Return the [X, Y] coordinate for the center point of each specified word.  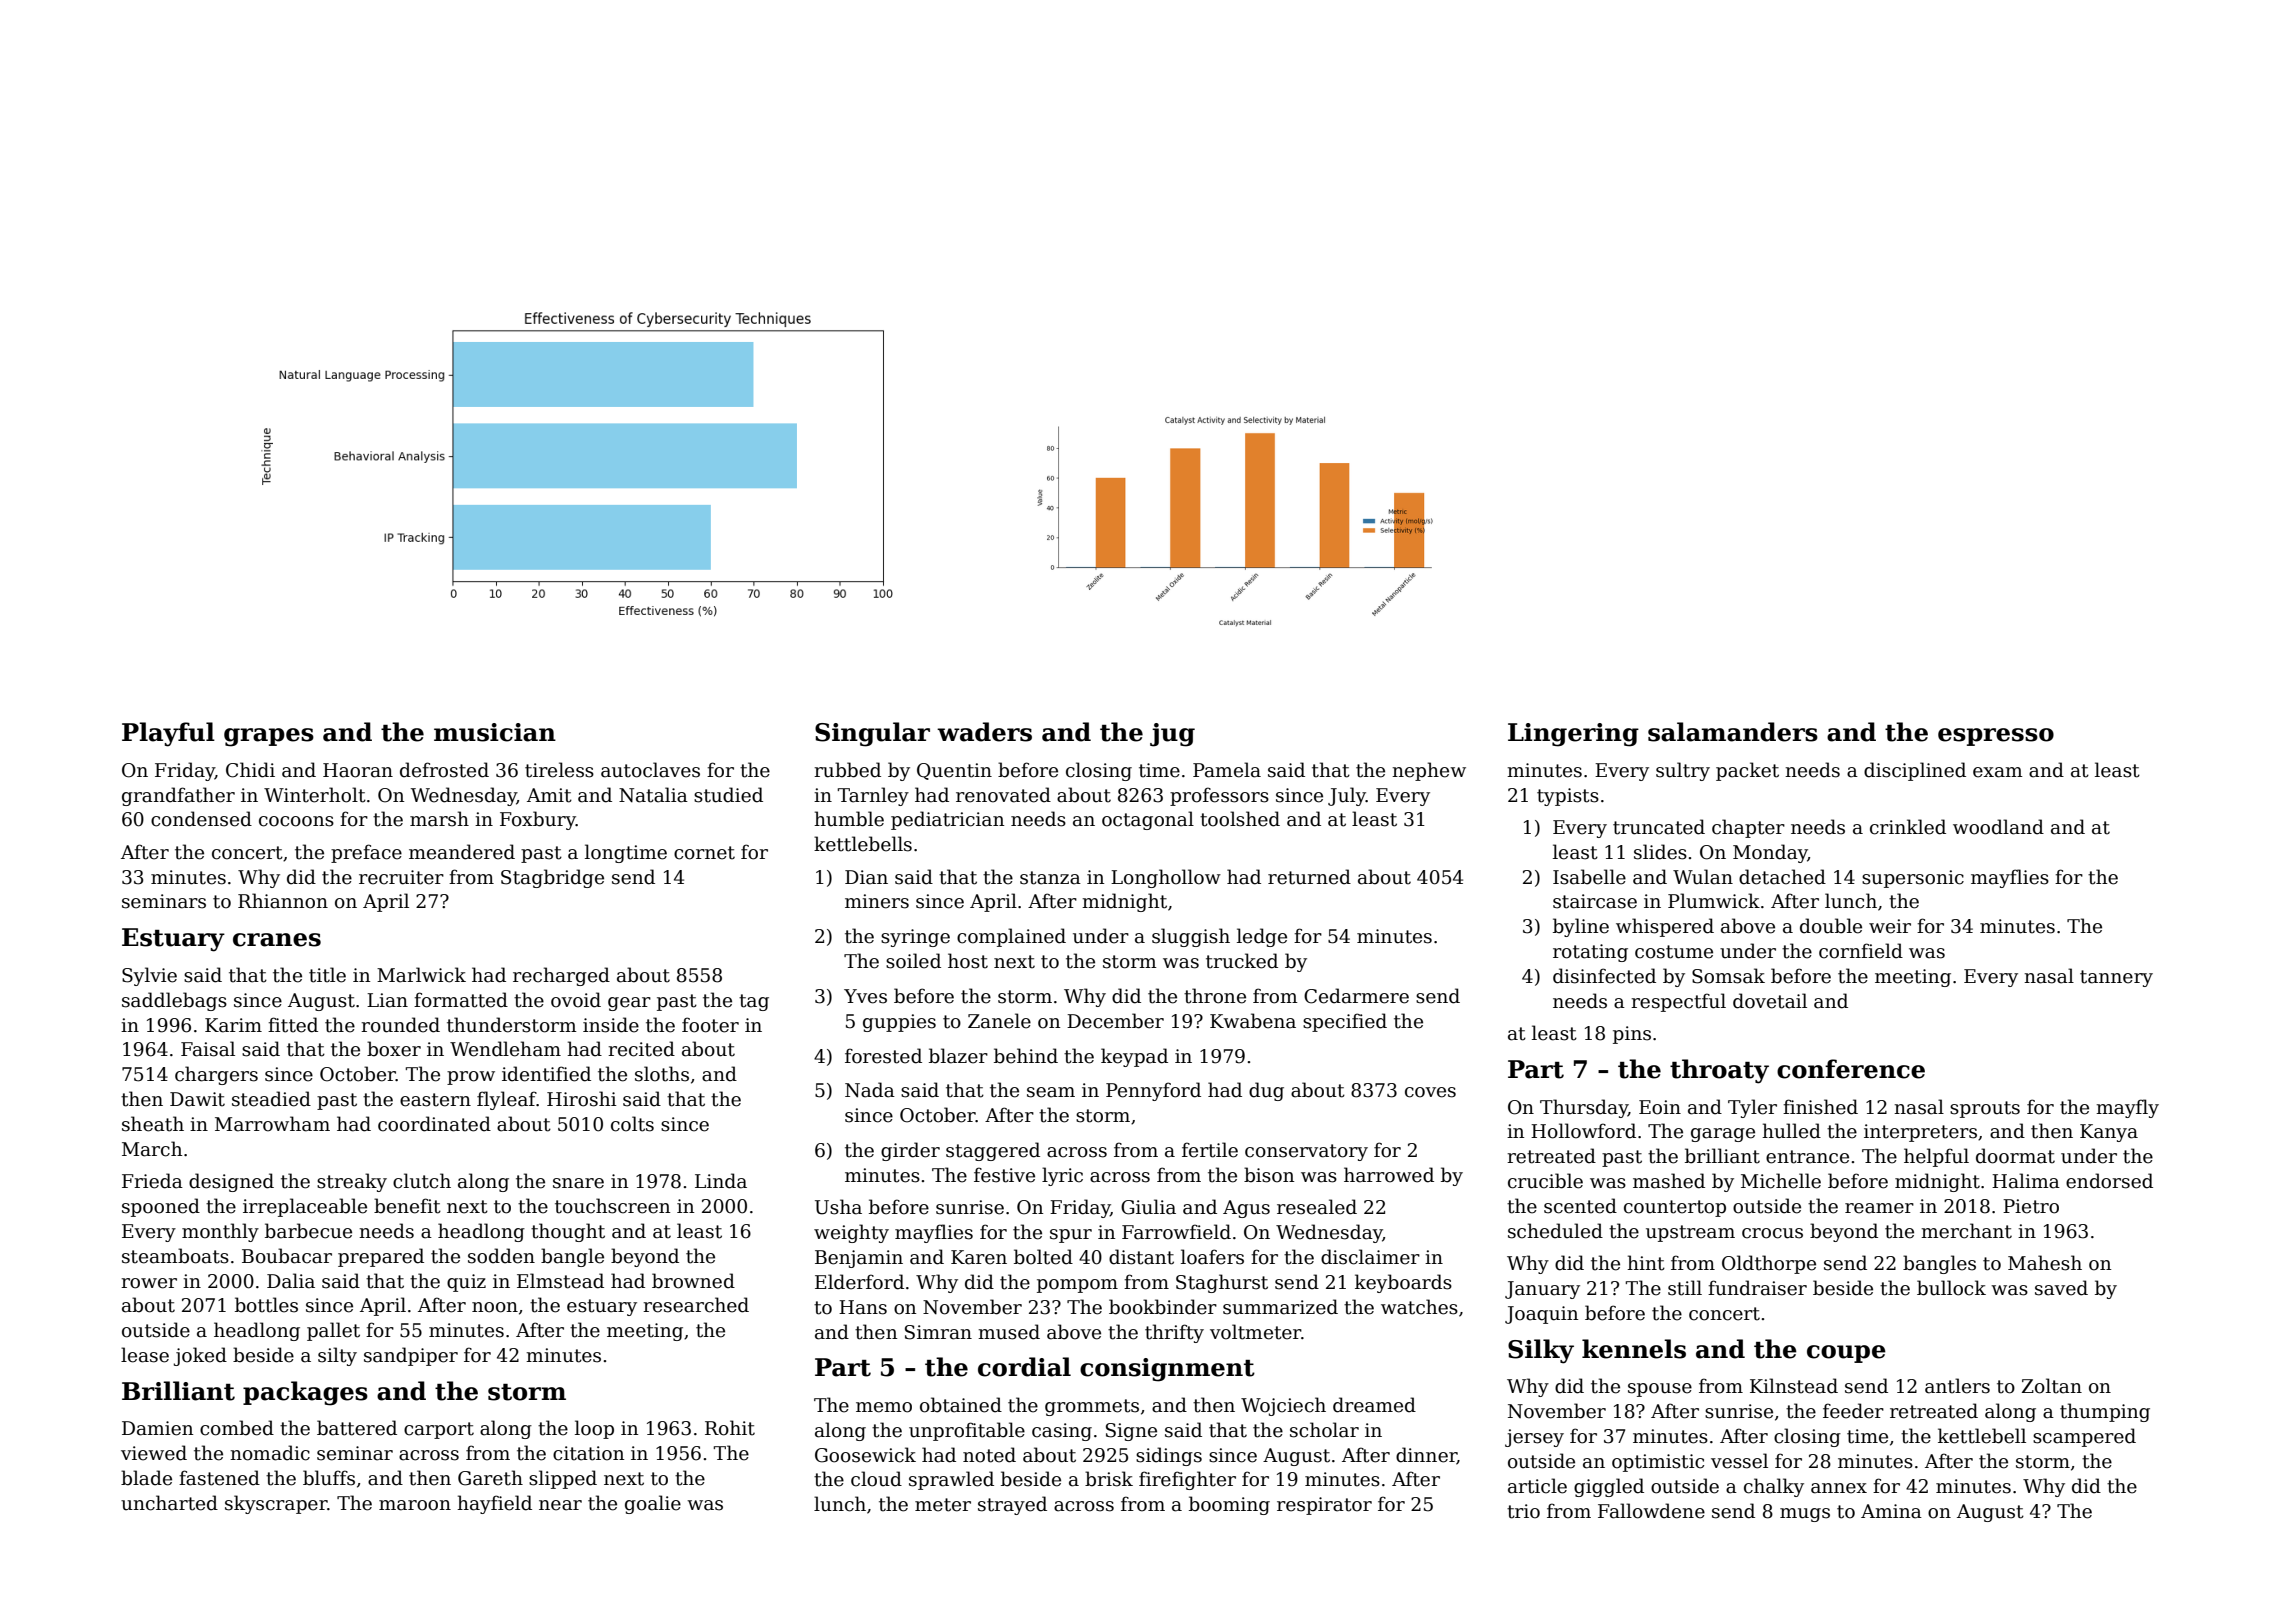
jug [1172, 735]
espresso [1996, 737]
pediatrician [947, 820]
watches [1419, 1307]
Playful [168, 734]
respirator [1324, 1506]
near [560, 1505]
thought [568, 1232]
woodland [1998, 827]
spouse [1660, 1390]
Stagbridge [552, 878]
